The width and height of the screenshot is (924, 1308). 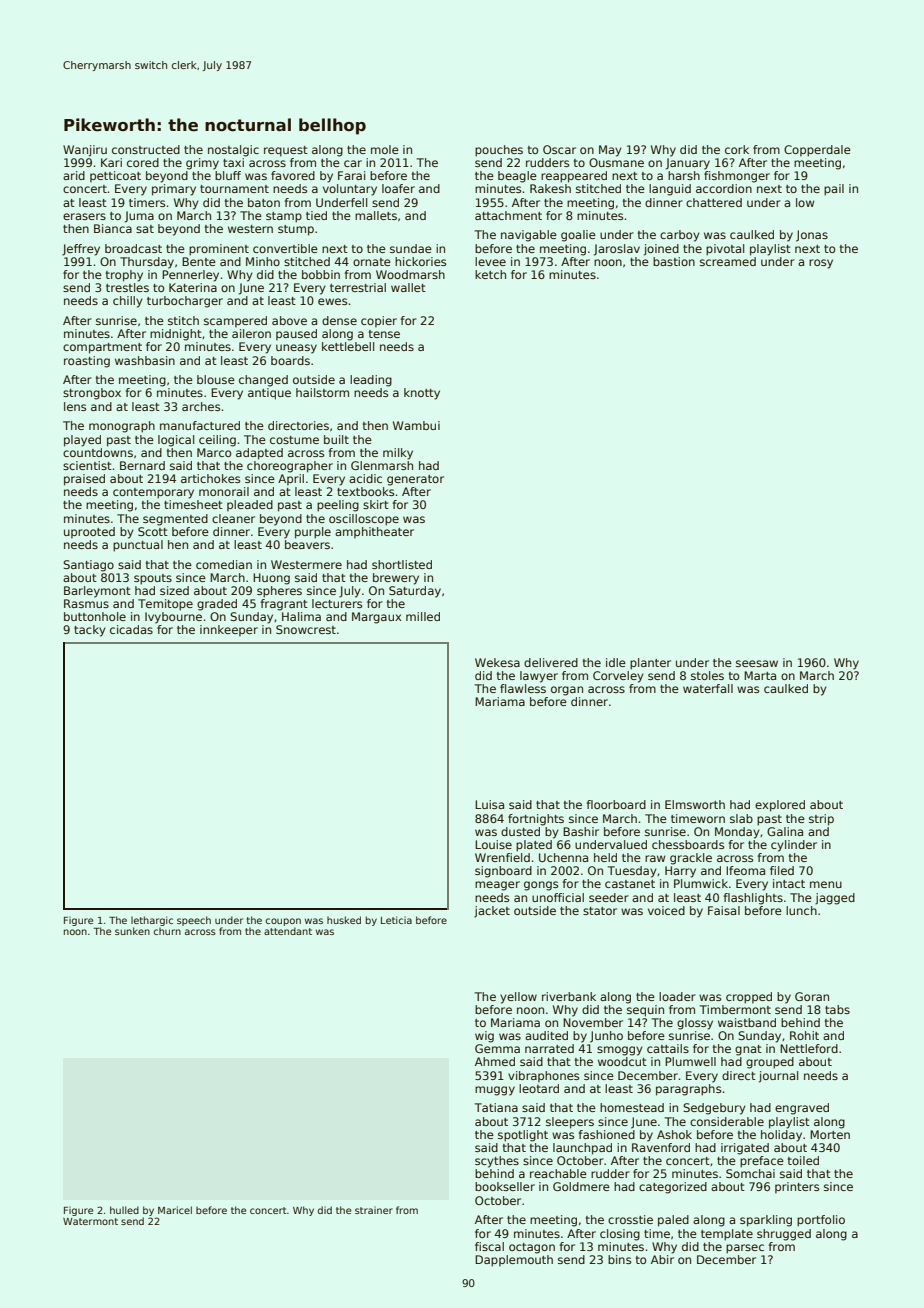 What do you see at coordinates (757, 663) in the screenshot?
I see `seesaw` at bounding box center [757, 663].
